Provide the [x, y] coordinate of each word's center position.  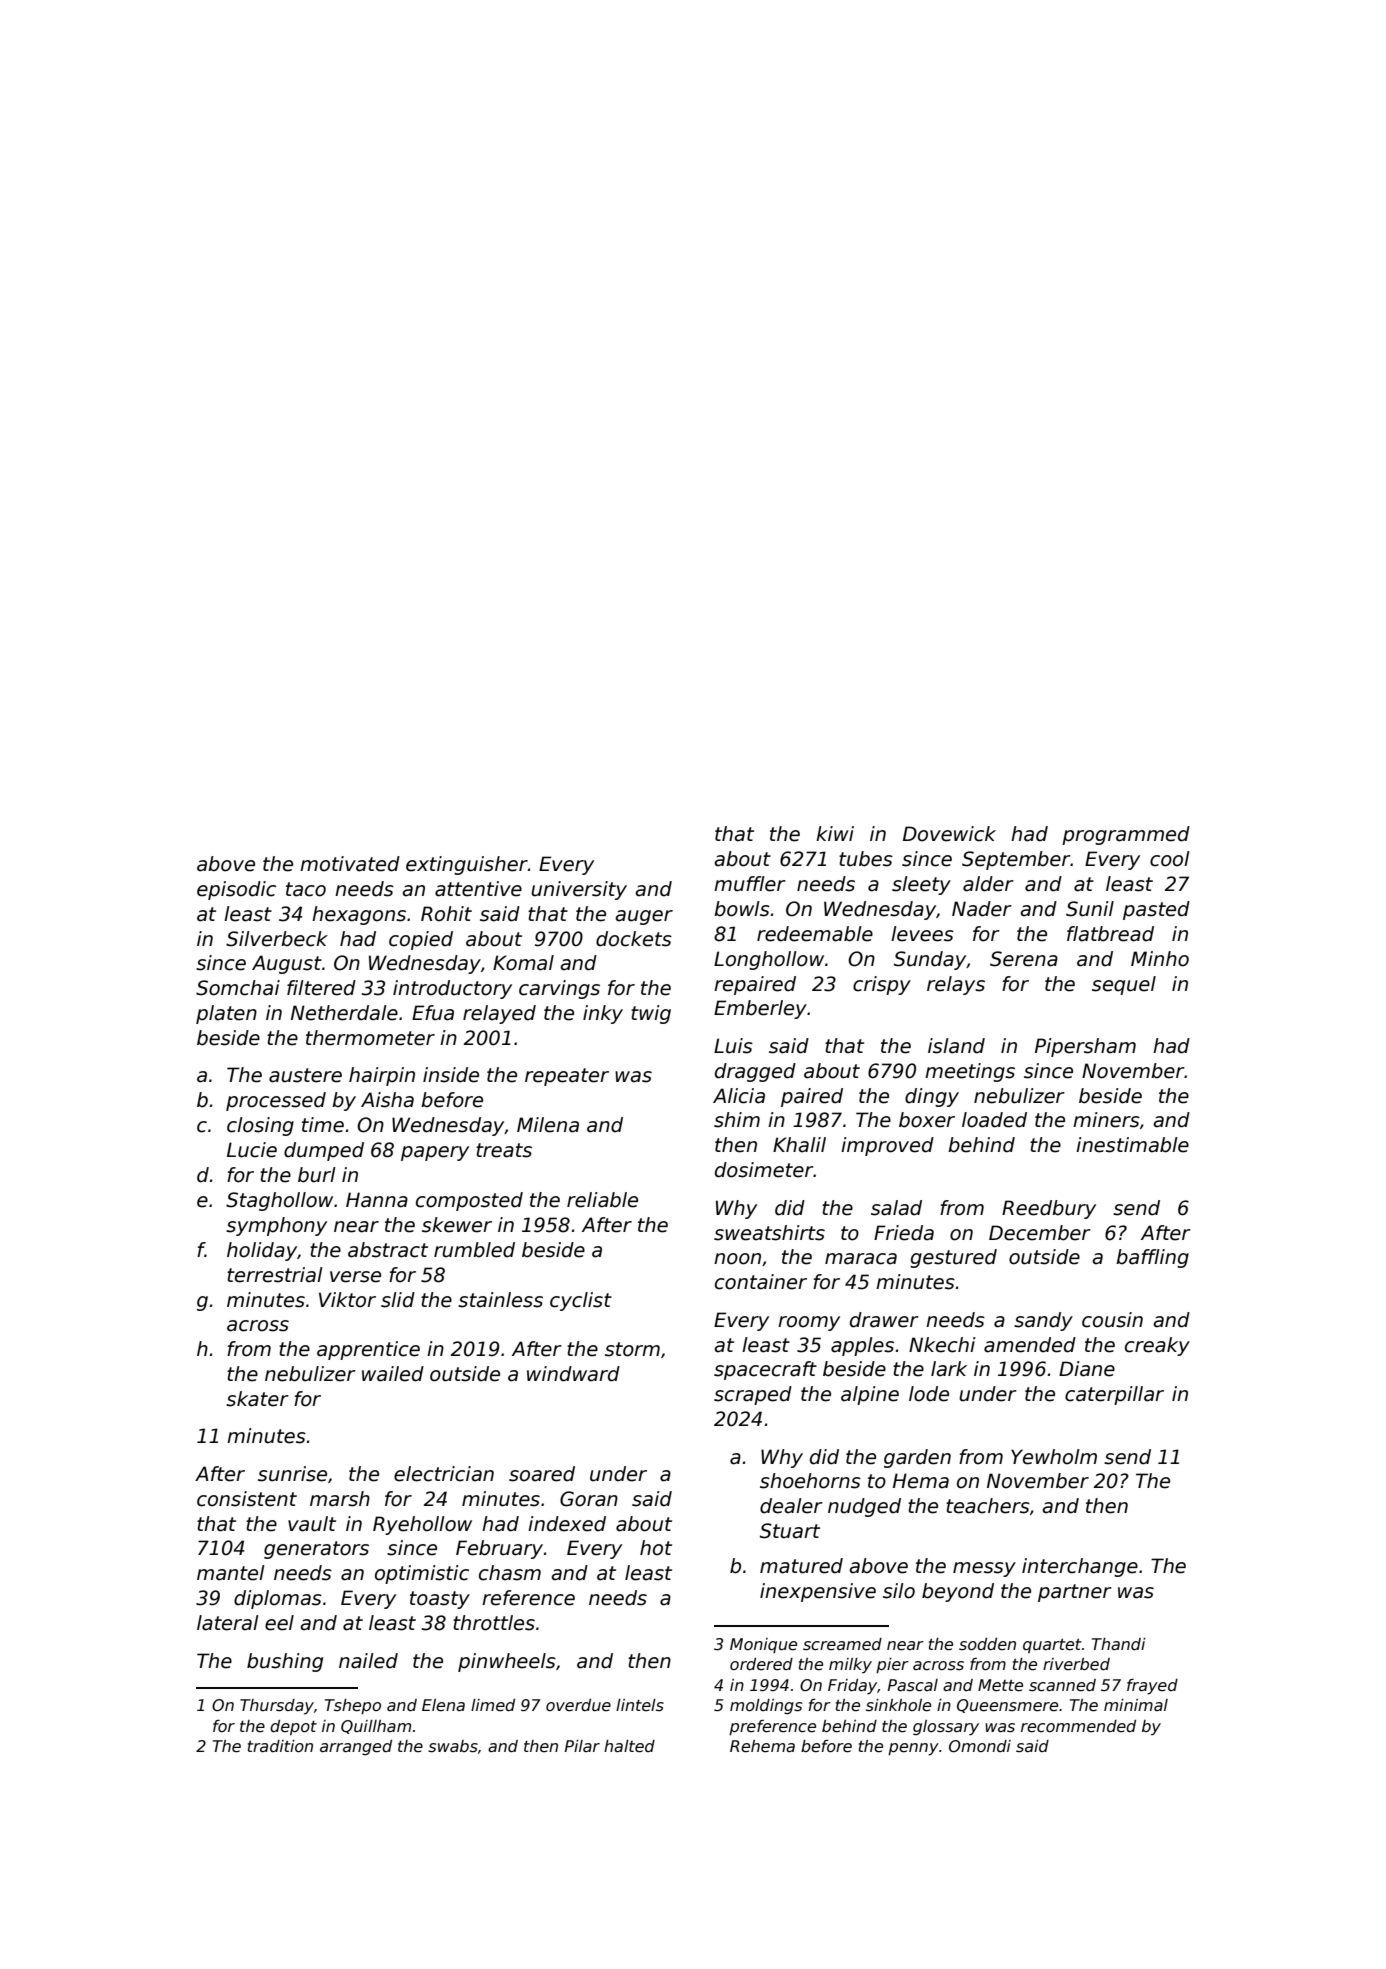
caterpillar [1114, 1395]
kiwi [835, 833]
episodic [236, 890]
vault [312, 1524]
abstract [388, 1250]
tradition [280, 1746]
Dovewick [949, 834]
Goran [589, 1499]
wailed [393, 1374]
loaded [994, 1120]
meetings [970, 1072]
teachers [988, 1506]
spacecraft [765, 1370]
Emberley [760, 1009]
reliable [602, 1200]
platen [226, 1014]
